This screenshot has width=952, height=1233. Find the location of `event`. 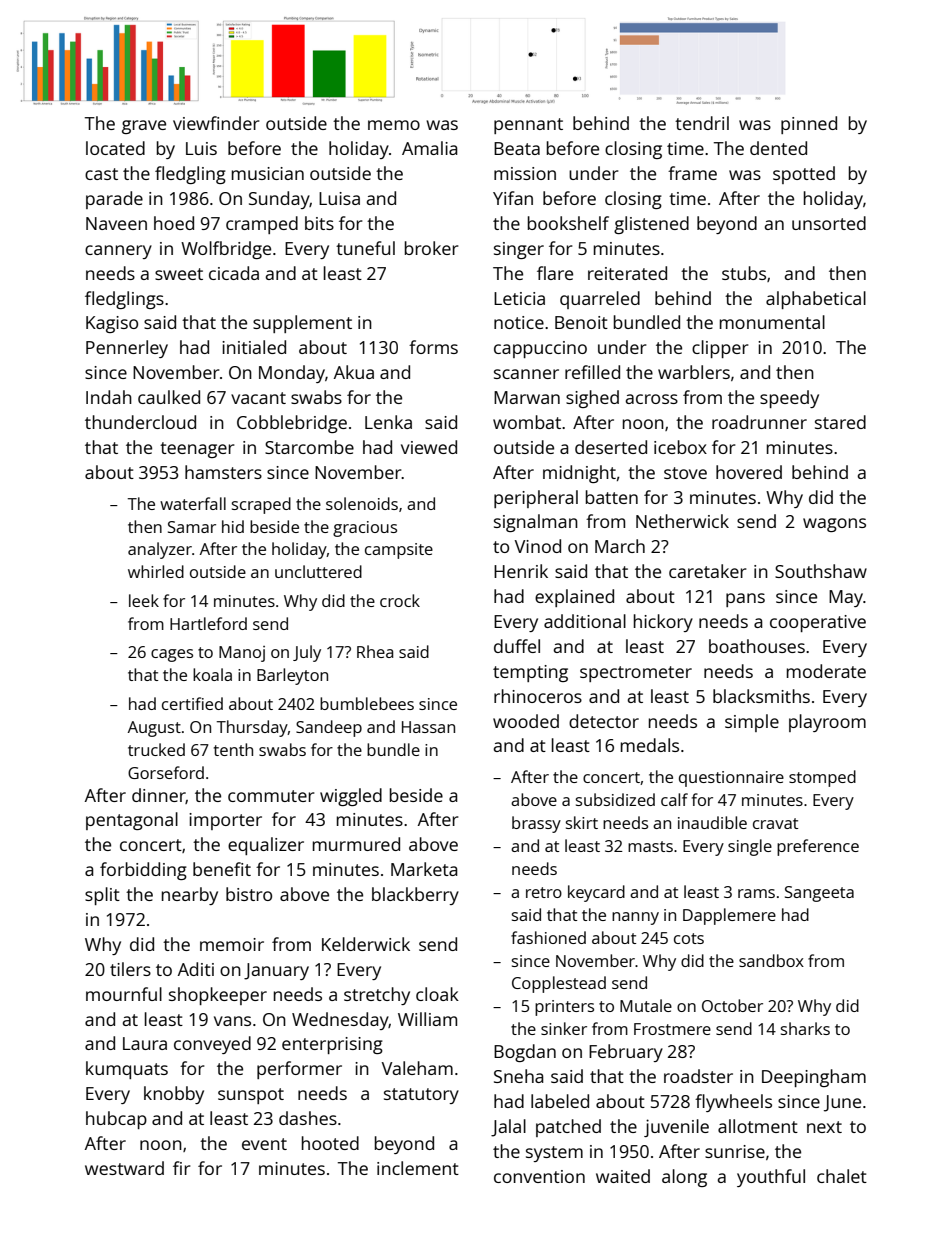

event is located at coordinates (264, 1144).
